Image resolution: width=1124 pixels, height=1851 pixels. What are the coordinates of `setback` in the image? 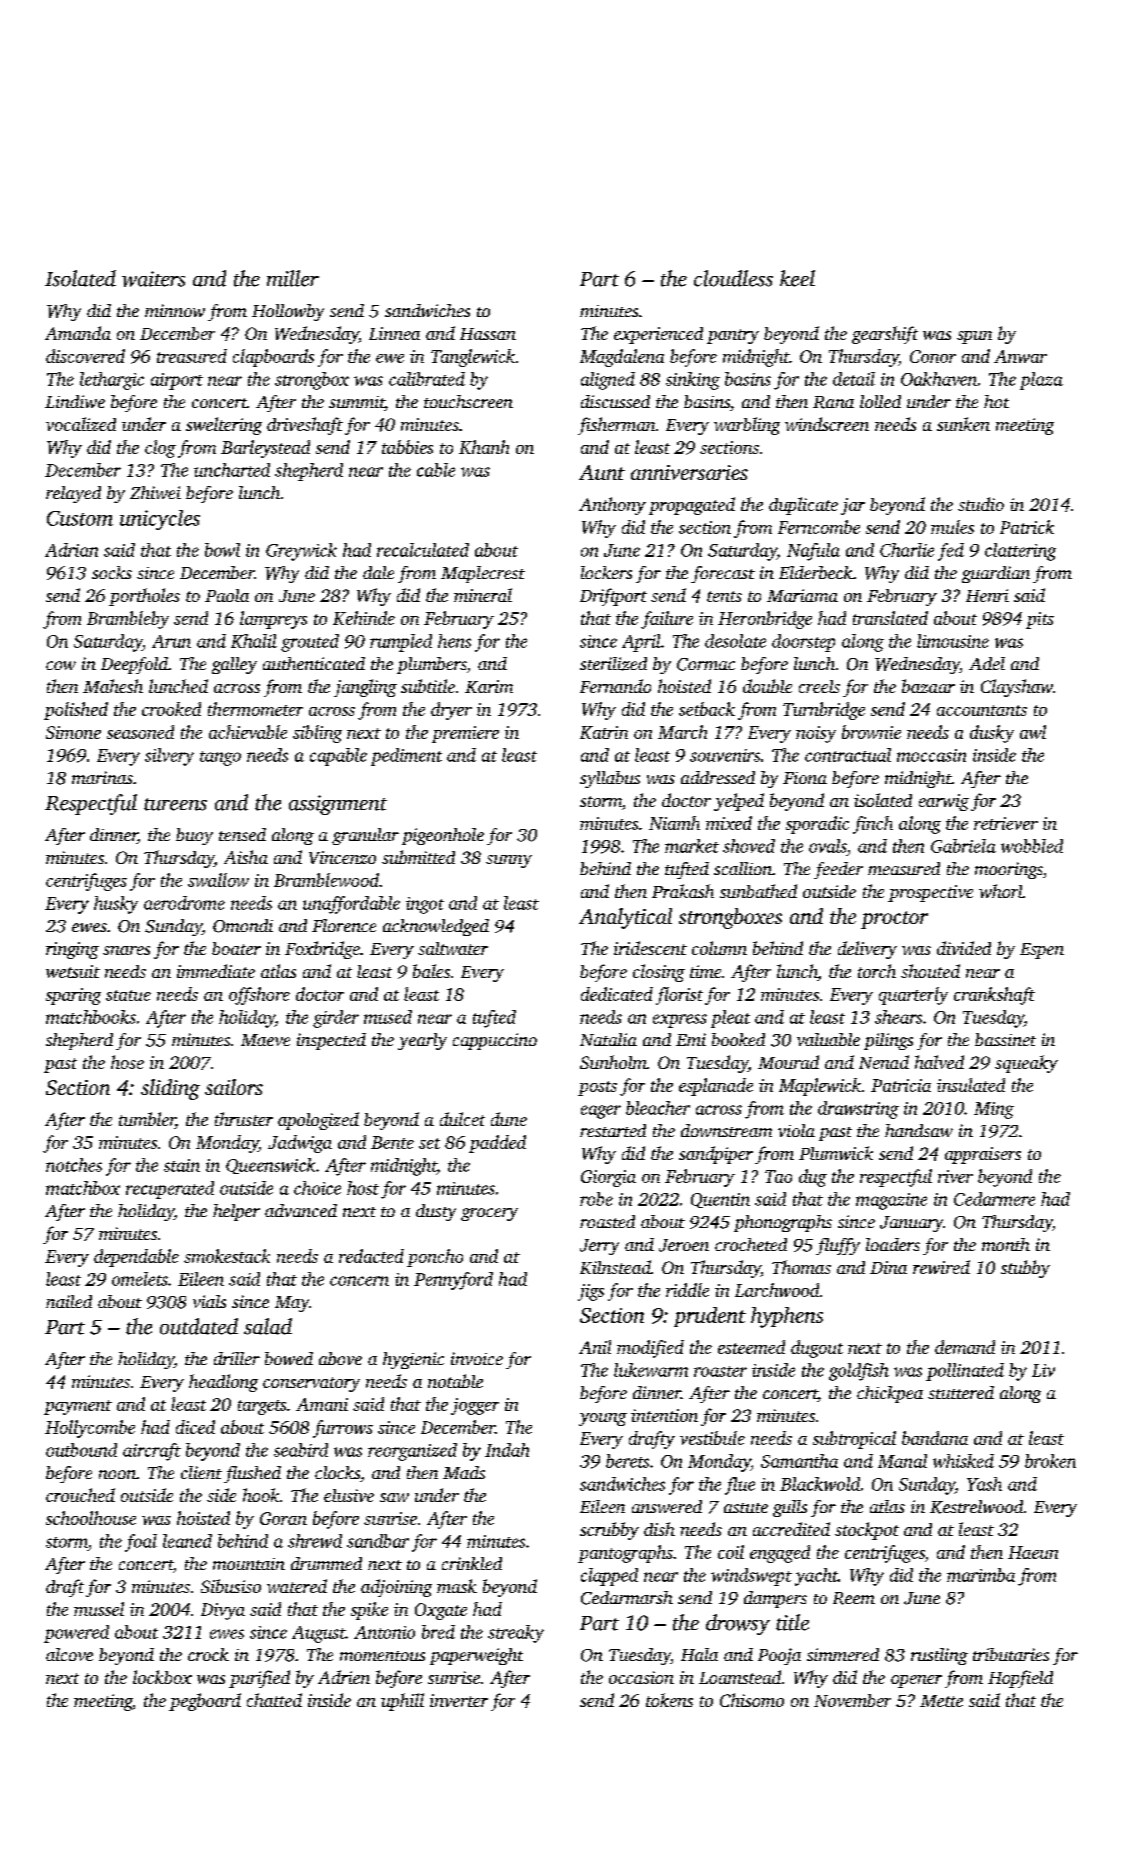 It's located at (707, 709).
